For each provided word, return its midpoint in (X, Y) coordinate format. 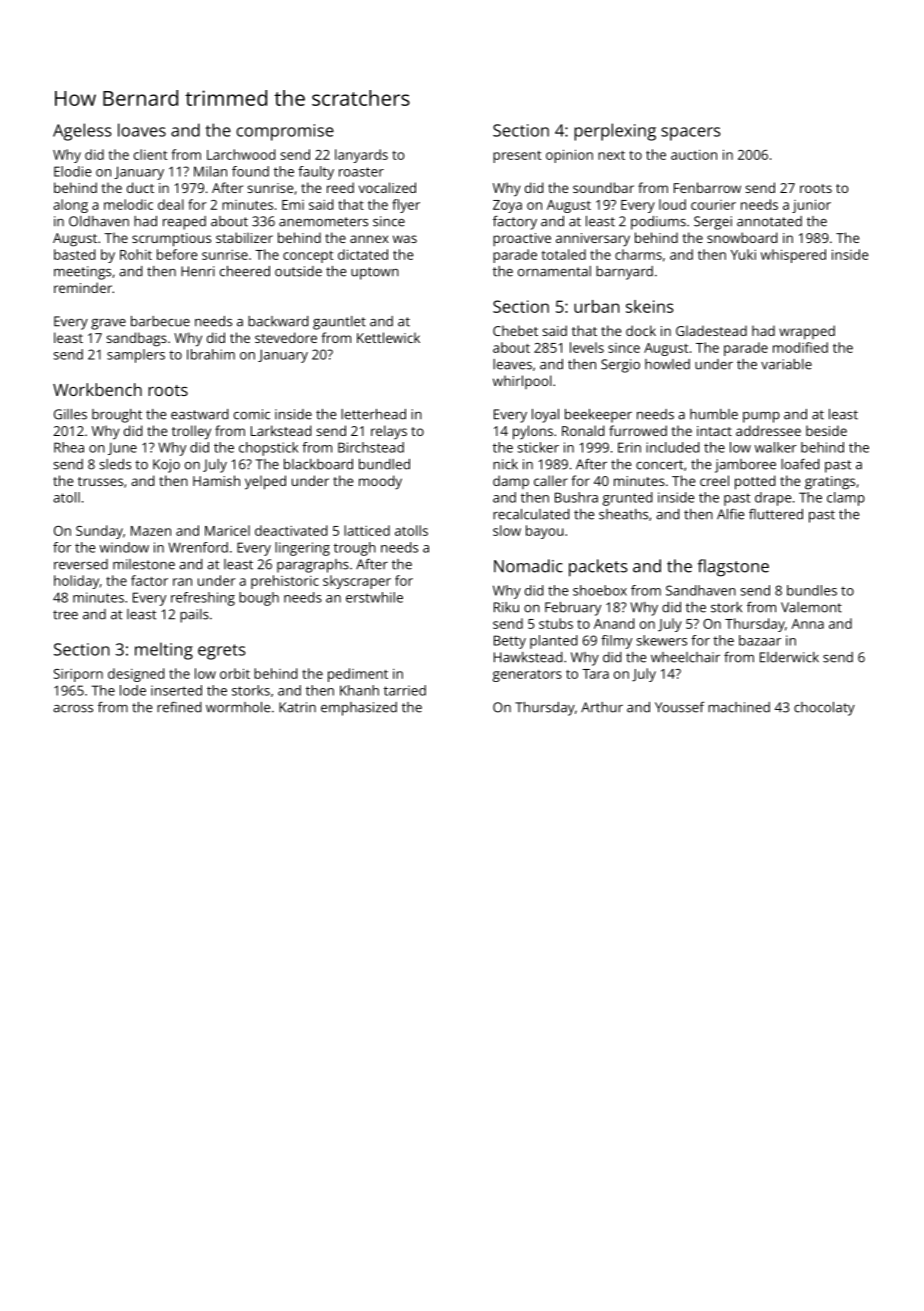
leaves (512, 364)
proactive (522, 239)
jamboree (745, 466)
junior (811, 206)
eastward (199, 414)
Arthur (602, 707)
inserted (176, 690)
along (70, 206)
